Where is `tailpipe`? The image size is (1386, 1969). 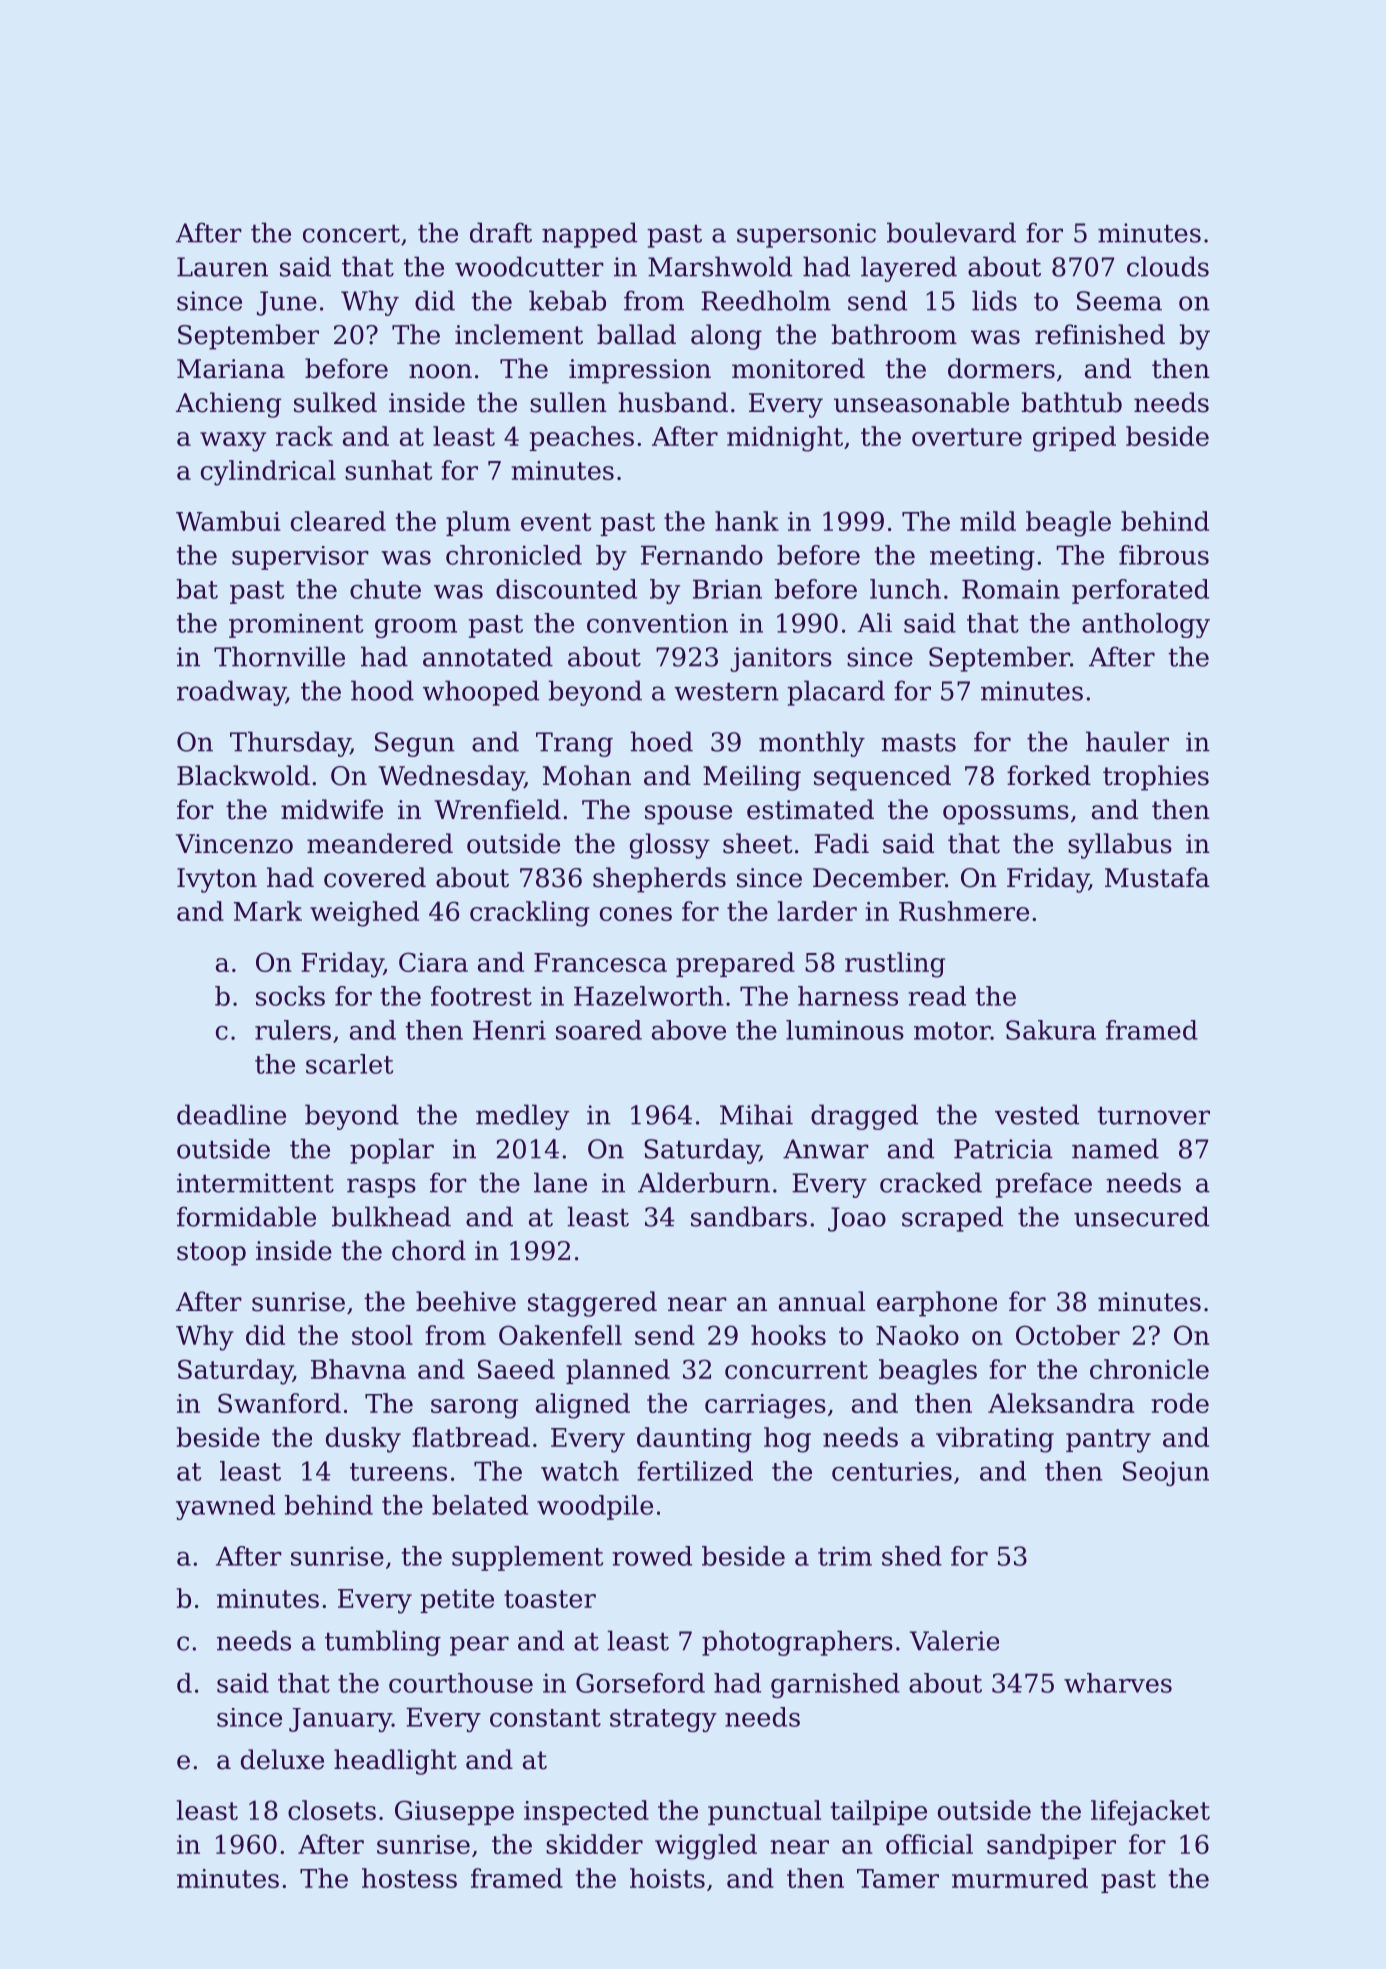
tailpipe is located at coordinates (879, 1812).
